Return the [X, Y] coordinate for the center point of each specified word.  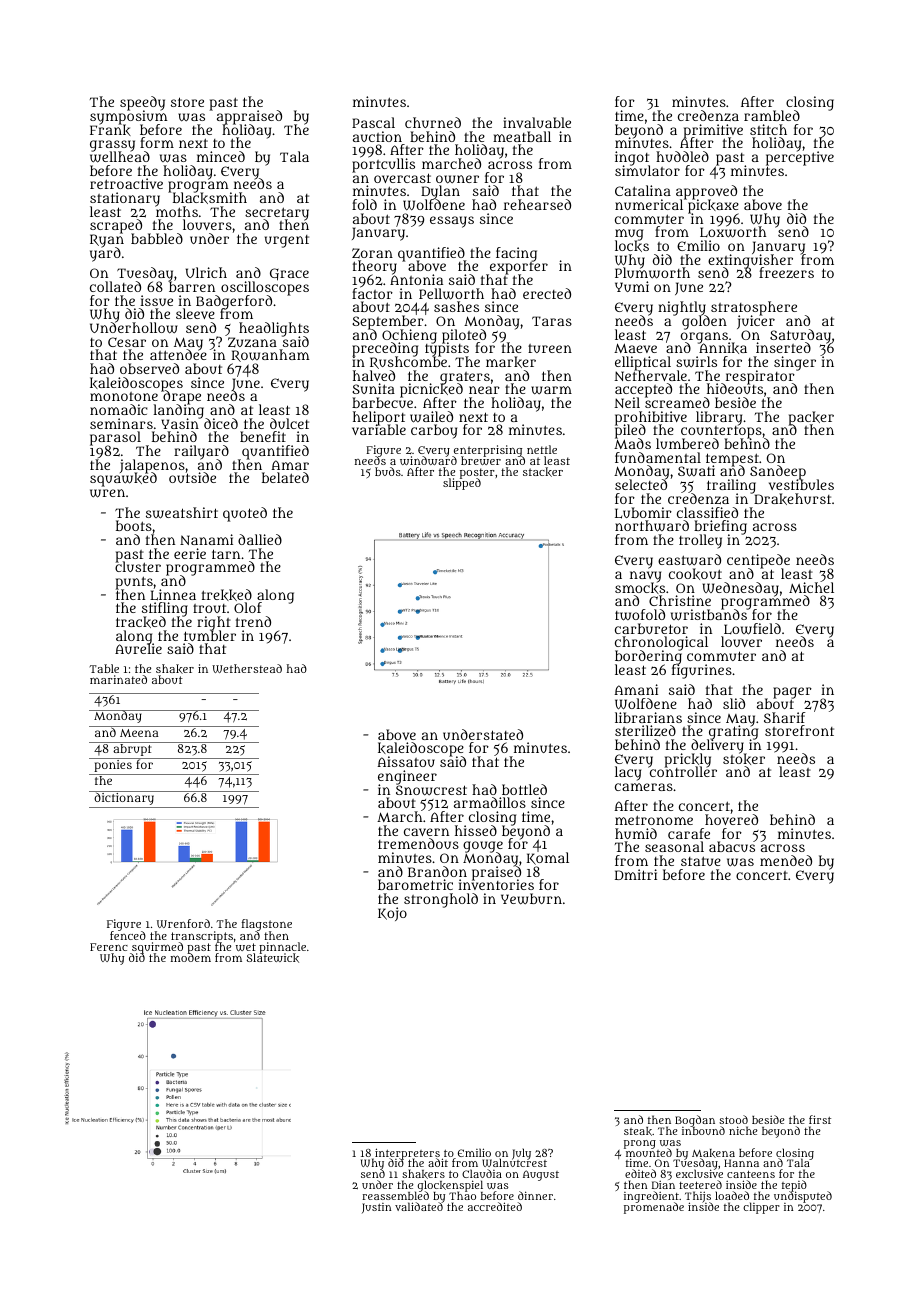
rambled [772, 115]
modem [191, 958]
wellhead [120, 157]
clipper [761, 1208]
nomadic [119, 409]
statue [701, 861]
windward [428, 461]
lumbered [687, 443]
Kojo [392, 914]
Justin [376, 1208]
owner [457, 179]
